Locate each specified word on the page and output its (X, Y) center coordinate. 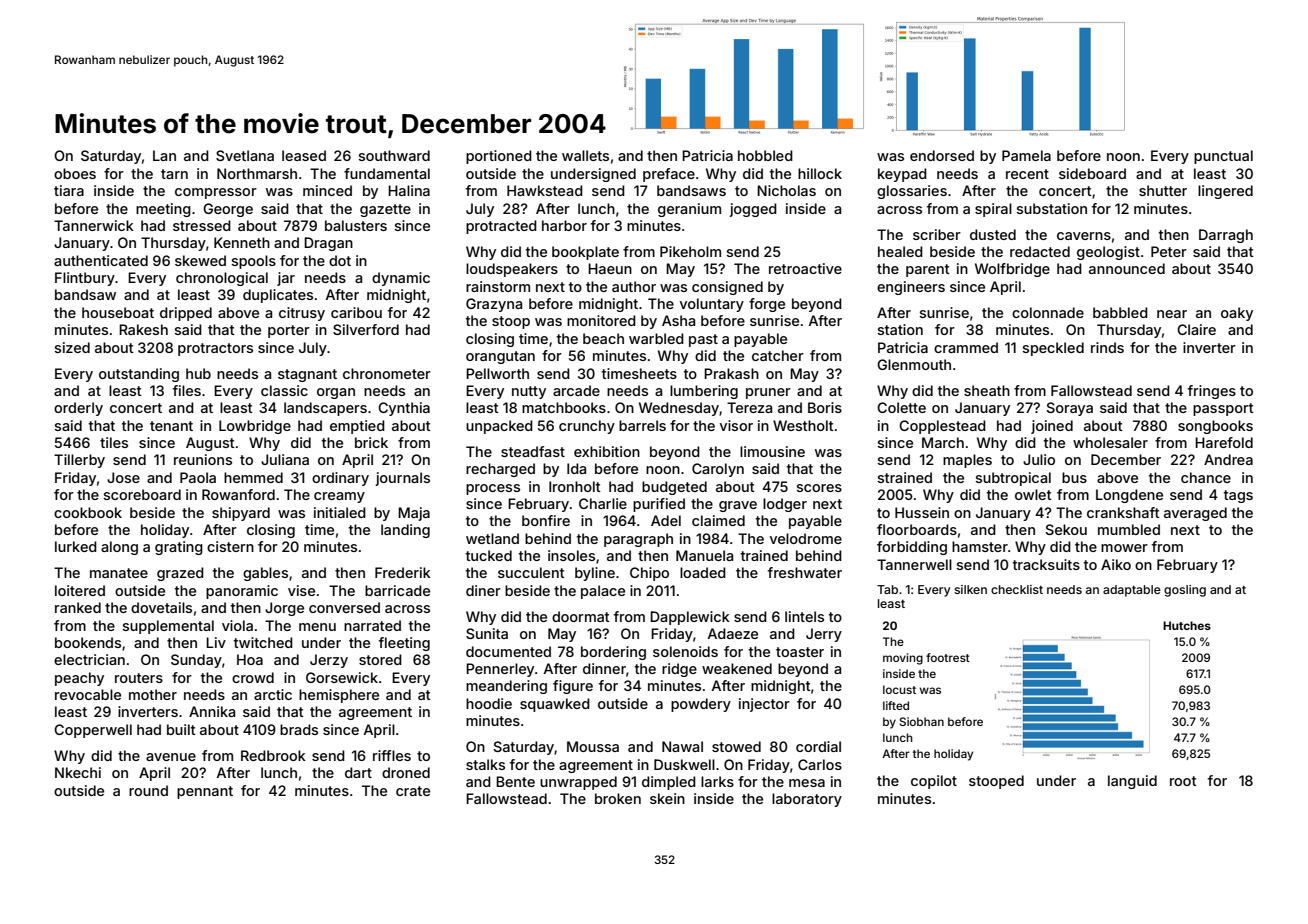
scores (819, 488)
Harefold (1224, 442)
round (148, 790)
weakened (737, 668)
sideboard (1092, 173)
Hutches (1187, 625)
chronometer (387, 373)
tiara (69, 190)
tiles (114, 442)
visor (736, 425)
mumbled (1129, 529)
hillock (820, 173)
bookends (88, 642)
